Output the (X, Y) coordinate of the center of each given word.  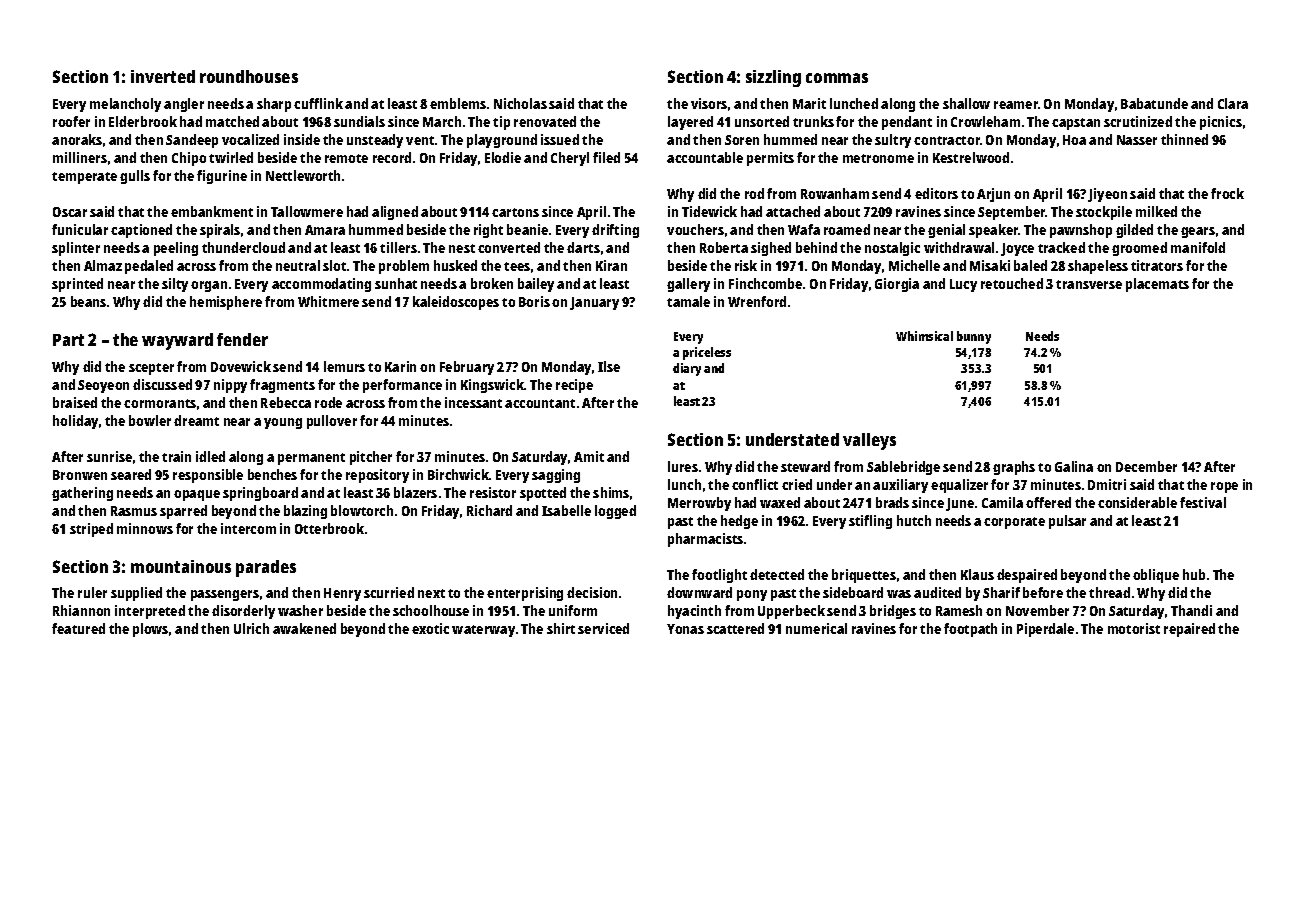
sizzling (773, 78)
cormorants (160, 403)
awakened (304, 628)
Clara (1233, 103)
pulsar (1067, 522)
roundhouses (249, 76)
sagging (556, 476)
